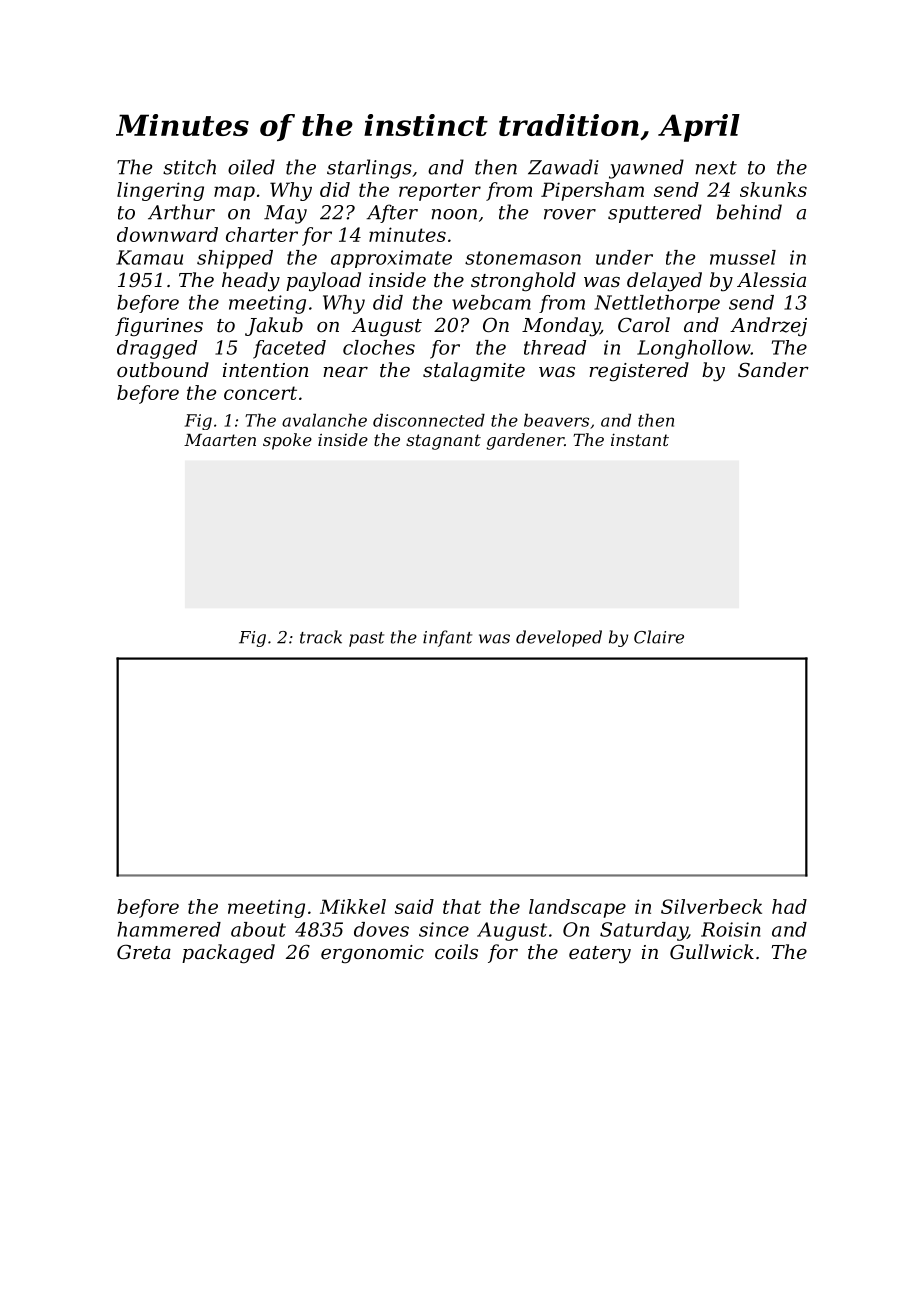  What do you see at coordinates (228, 954) in the screenshot?
I see `packaged` at bounding box center [228, 954].
